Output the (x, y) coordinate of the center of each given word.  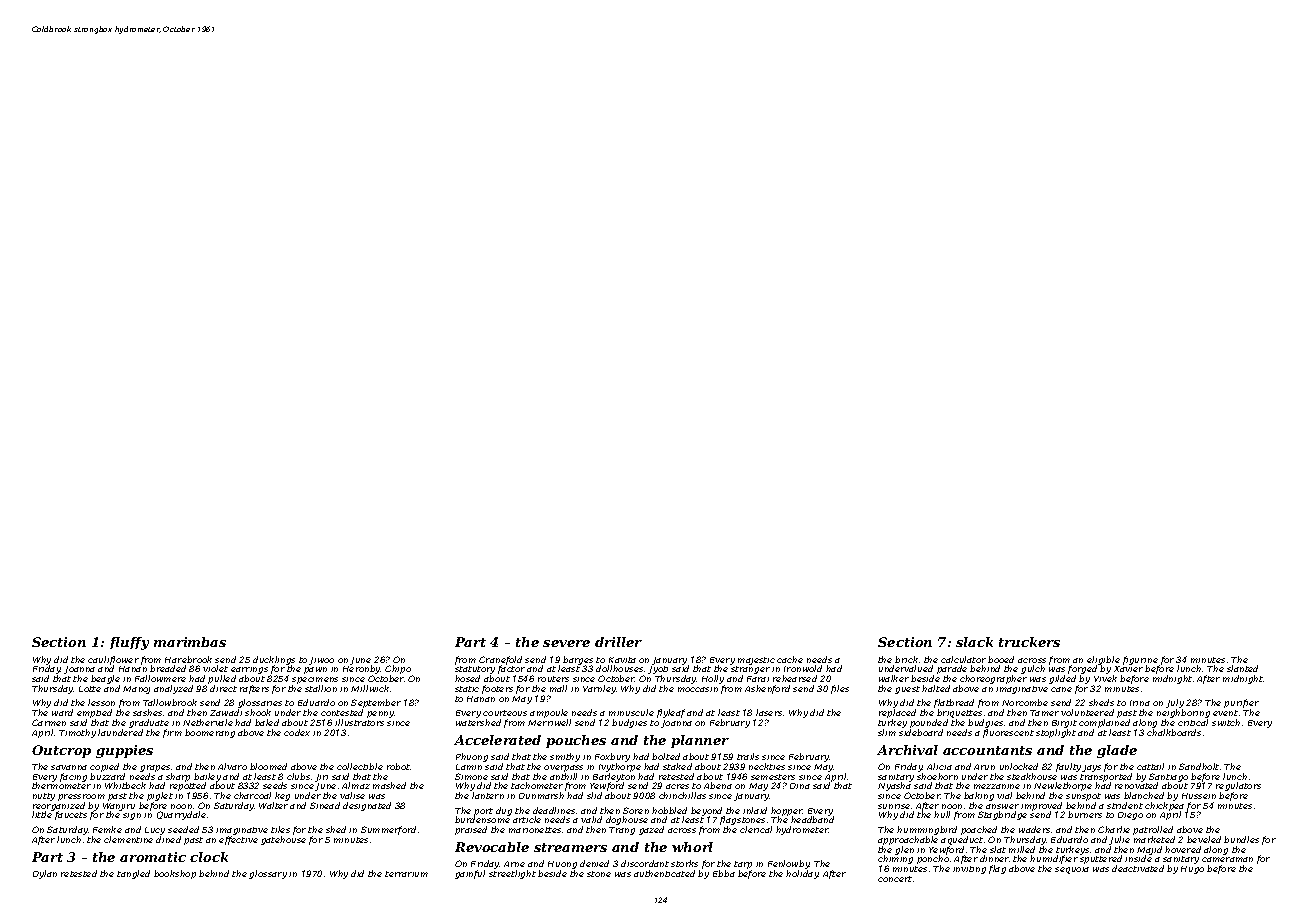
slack (974, 642)
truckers (1029, 642)
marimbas (190, 642)
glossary (268, 874)
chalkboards (1174, 732)
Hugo (1192, 870)
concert (895, 879)
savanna (69, 767)
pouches (576, 741)
